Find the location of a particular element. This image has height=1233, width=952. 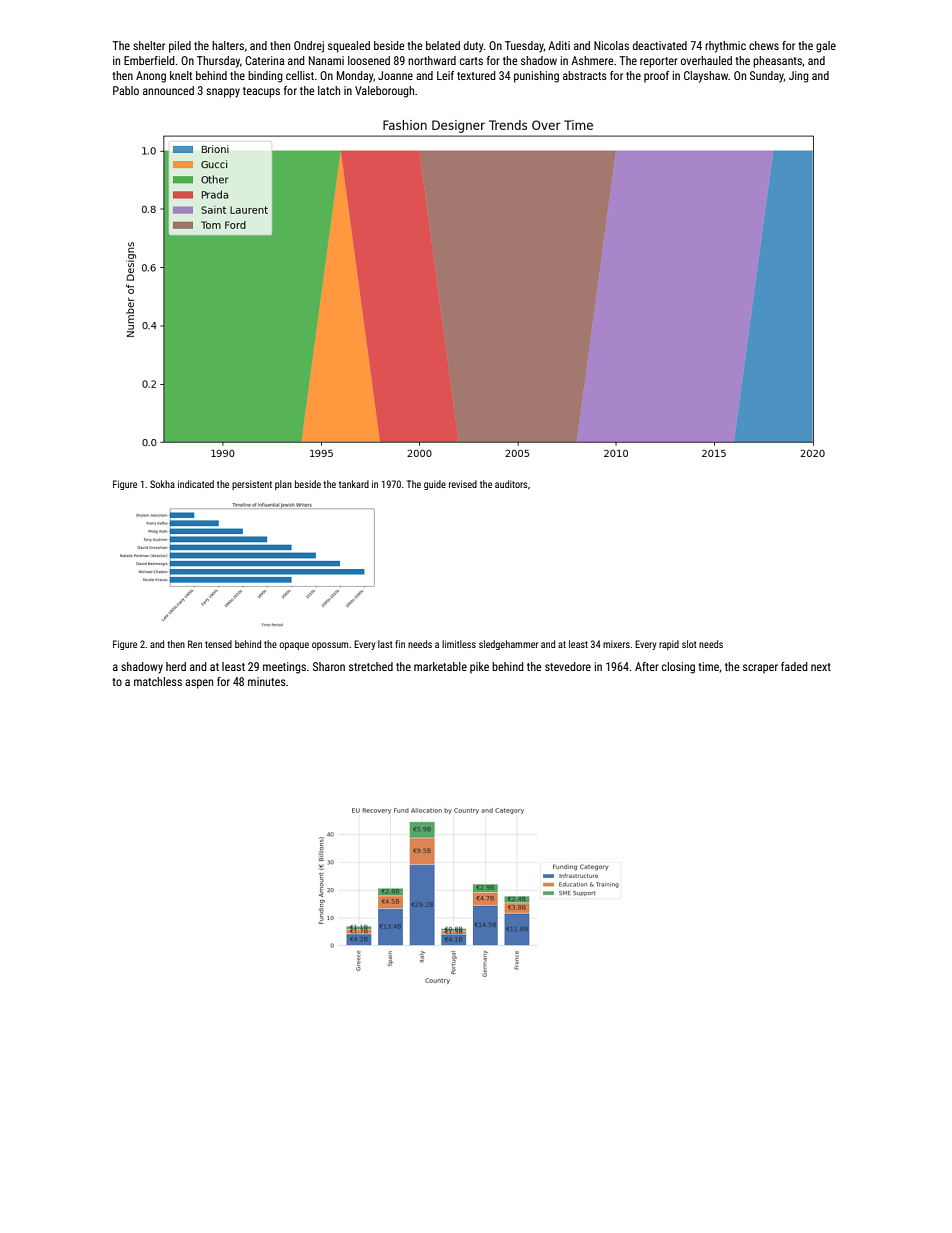

punishing is located at coordinates (536, 77).
